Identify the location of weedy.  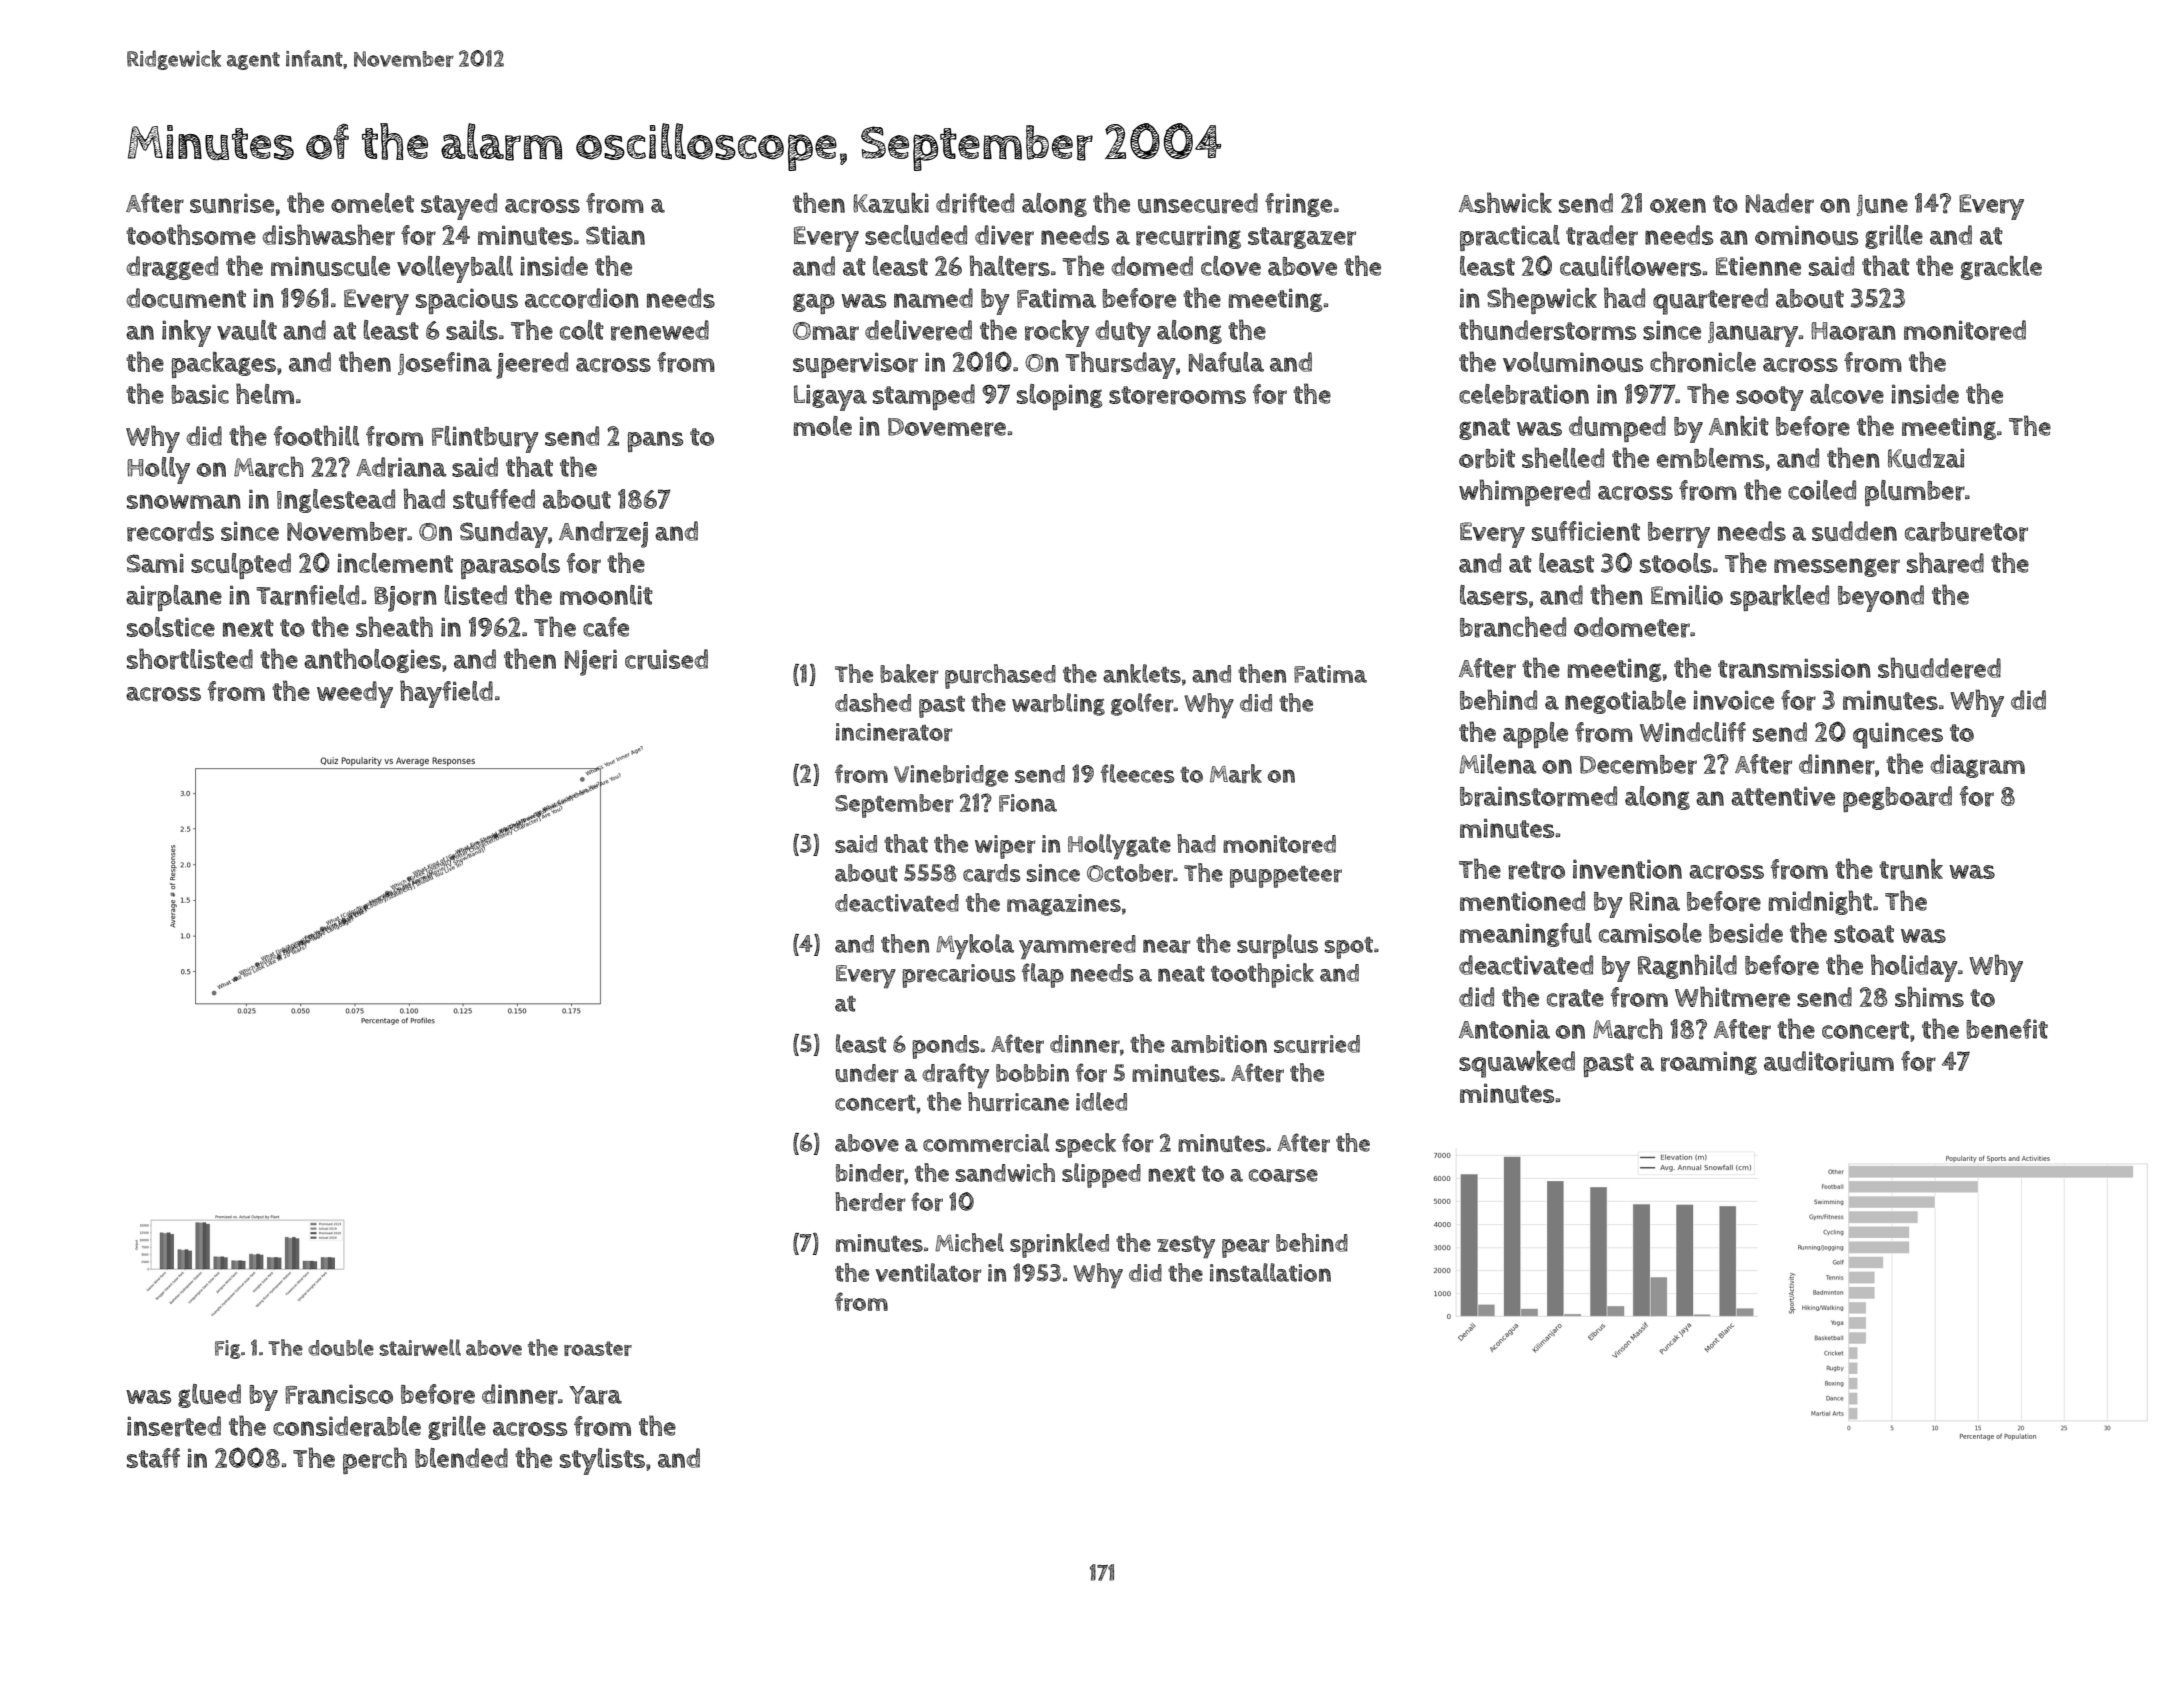
(355, 694).
